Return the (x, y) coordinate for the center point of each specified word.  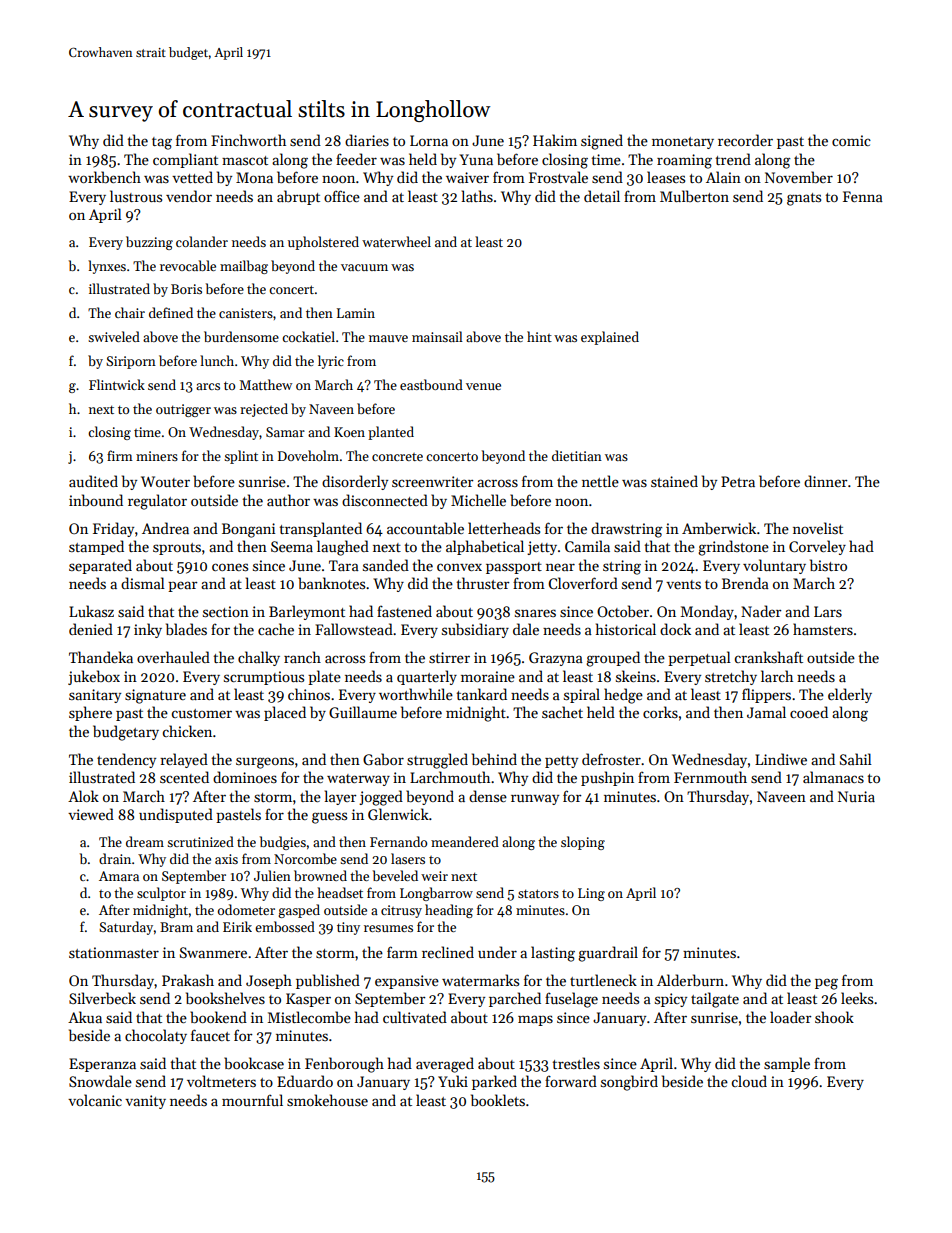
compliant (185, 160)
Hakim (555, 140)
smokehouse (327, 1100)
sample (787, 1064)
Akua (85, 1017)
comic (851, 140)
